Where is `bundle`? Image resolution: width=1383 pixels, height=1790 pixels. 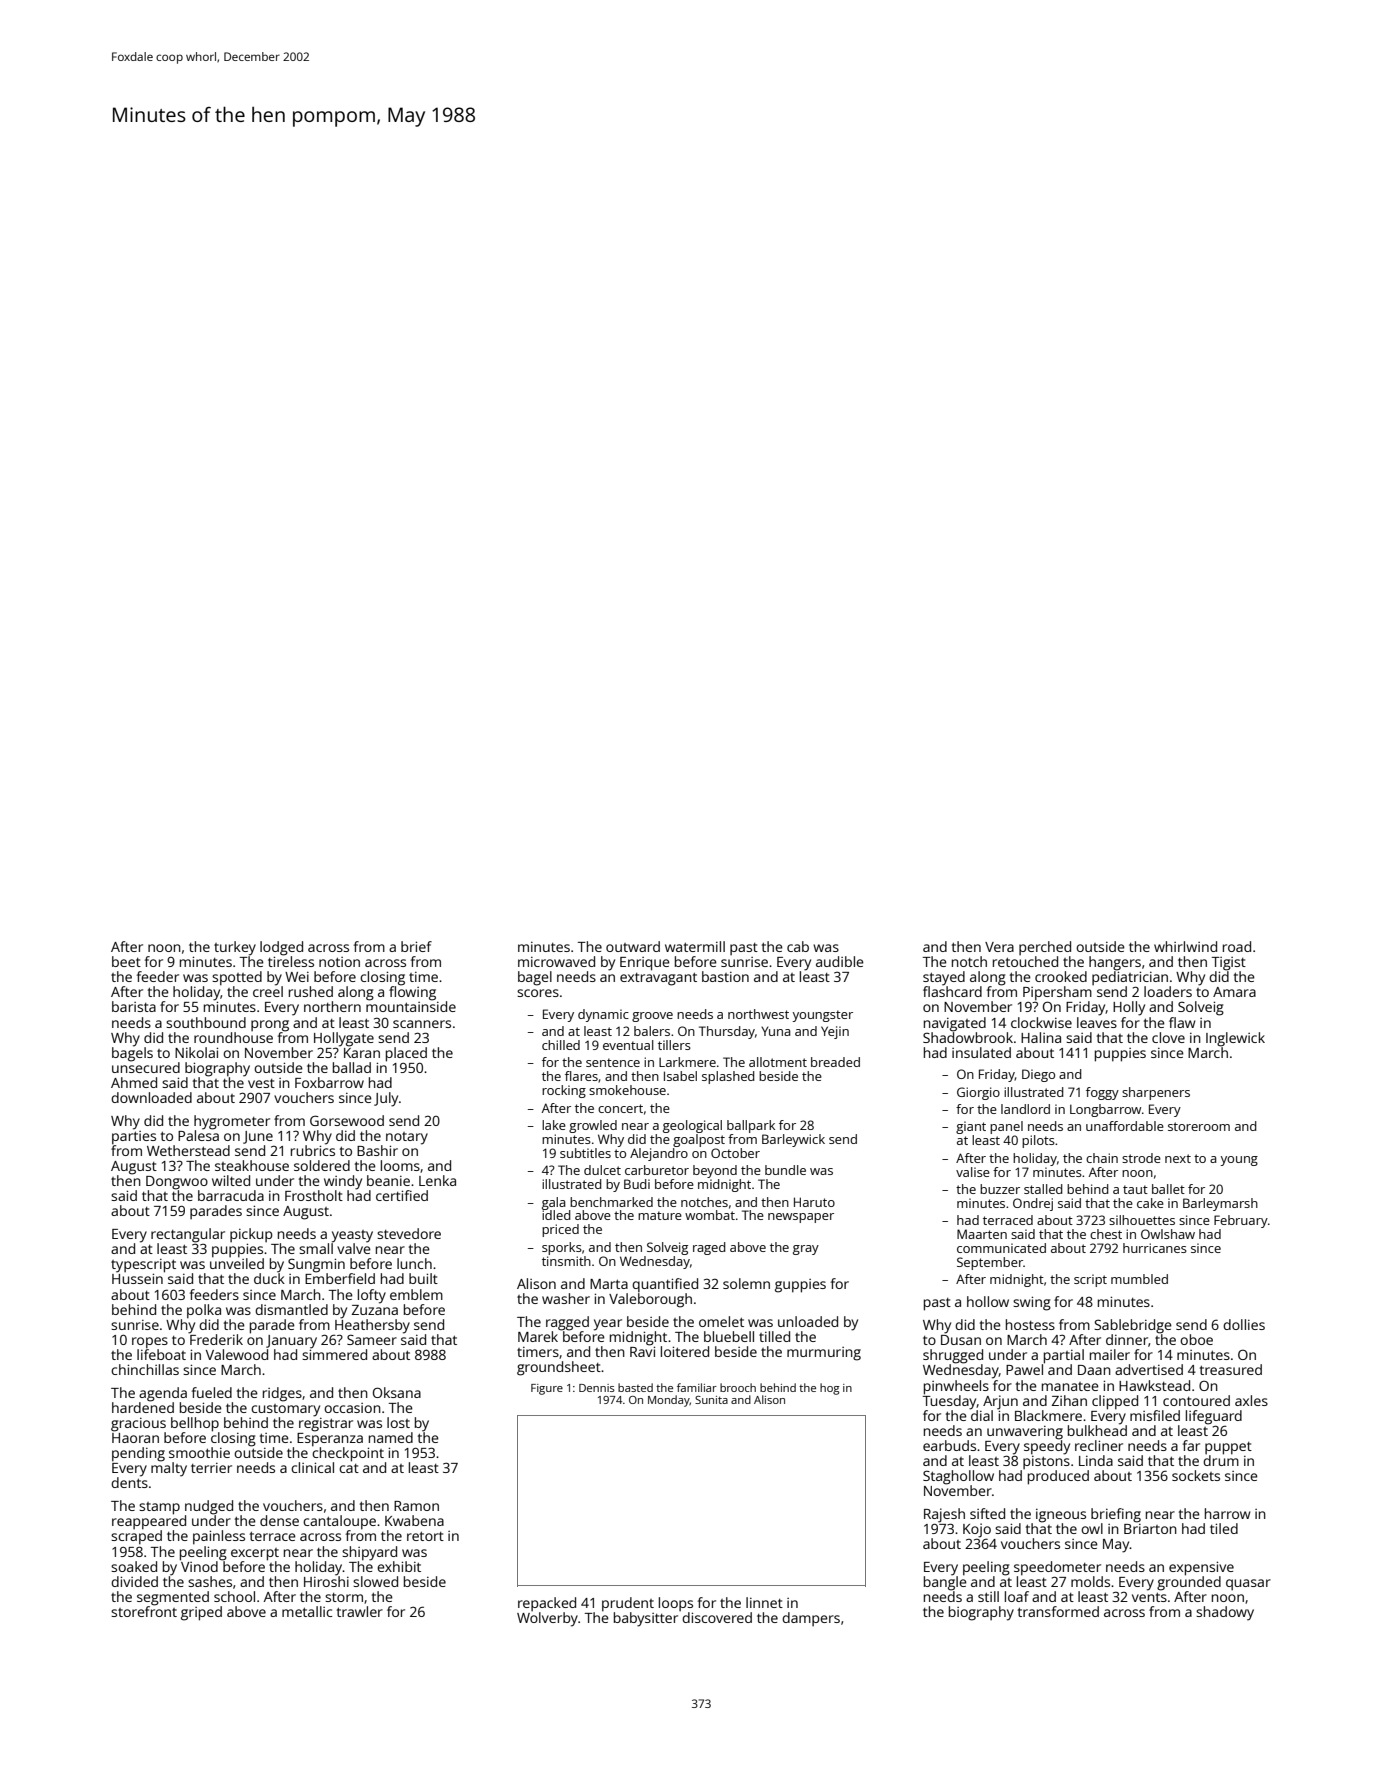 bundle is located at coordinates (785, 1170).
